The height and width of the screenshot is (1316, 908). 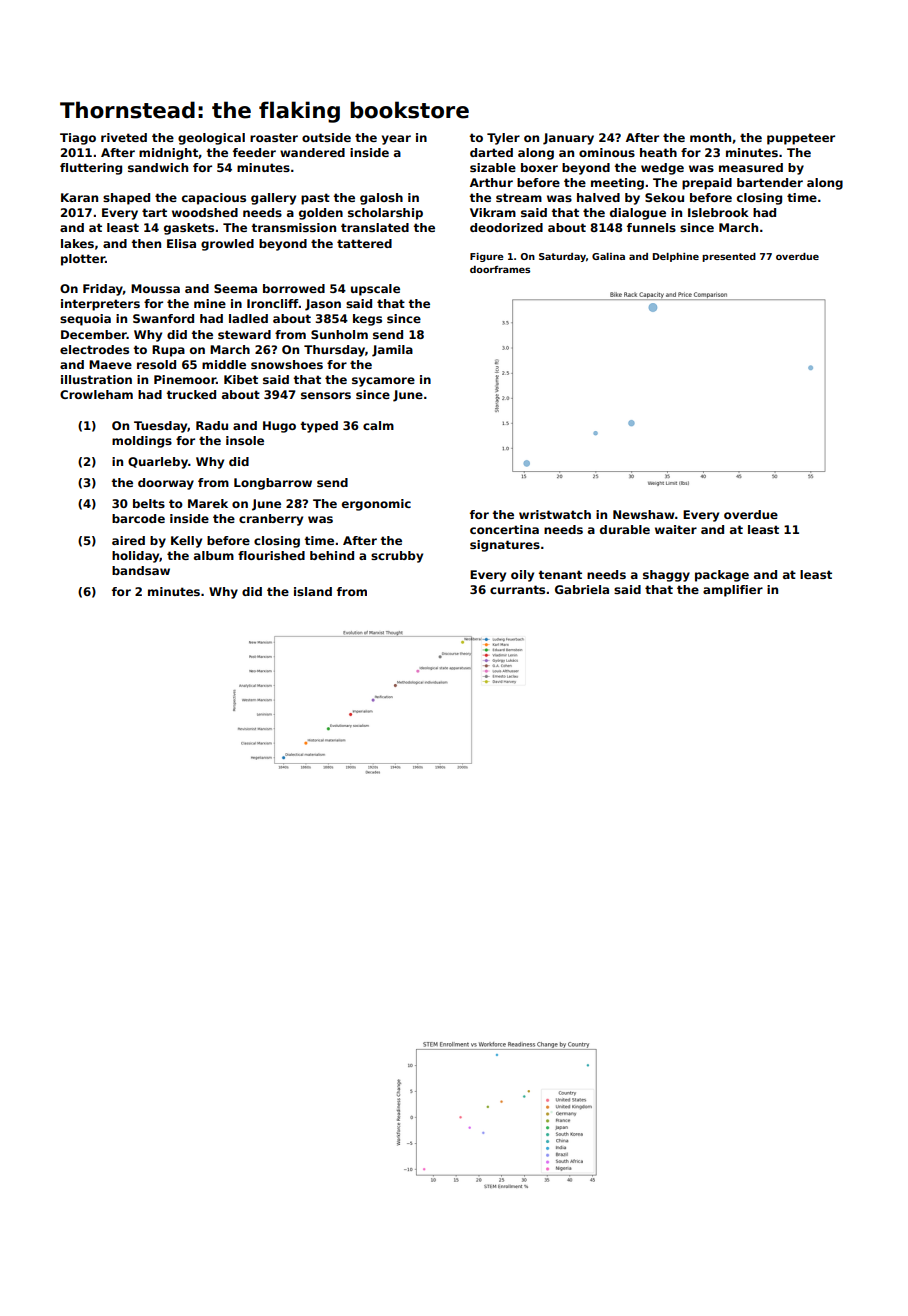 I want to click on sycamore, so click(x=383, y=382).
